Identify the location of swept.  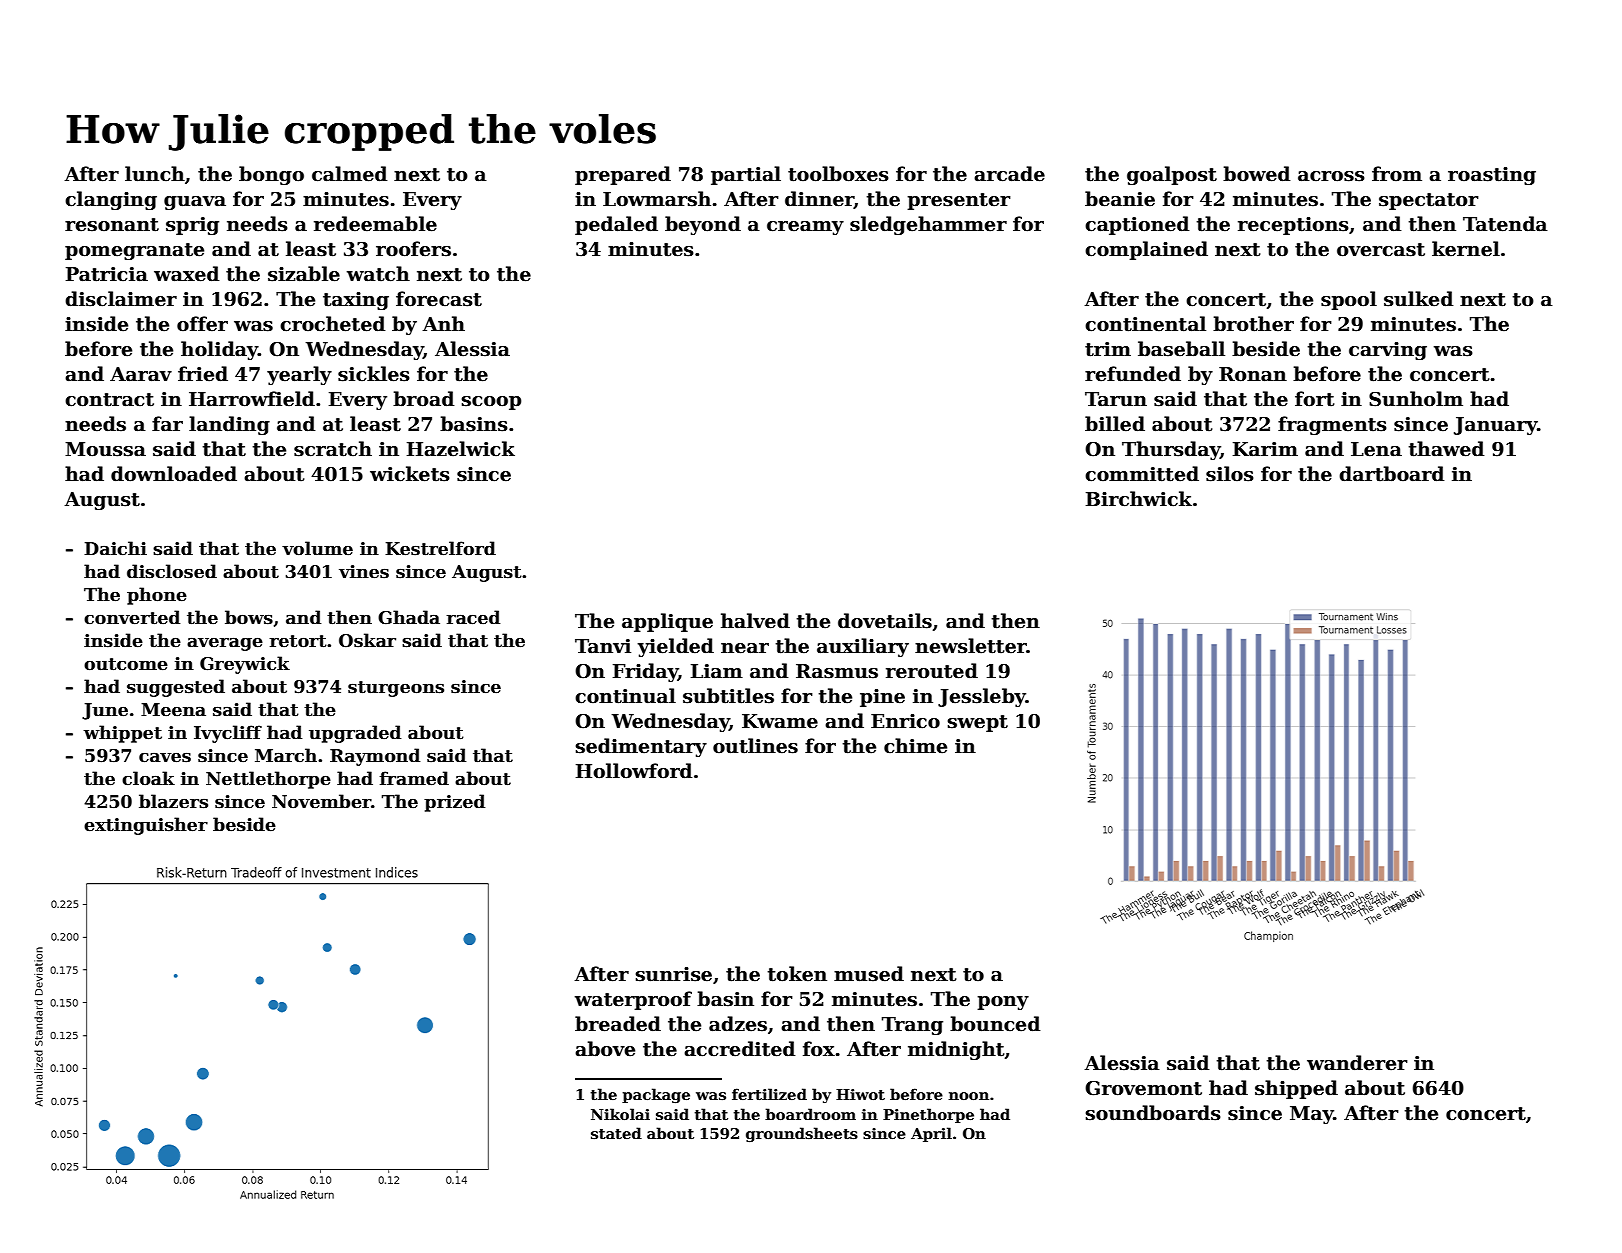
(978, 723).
